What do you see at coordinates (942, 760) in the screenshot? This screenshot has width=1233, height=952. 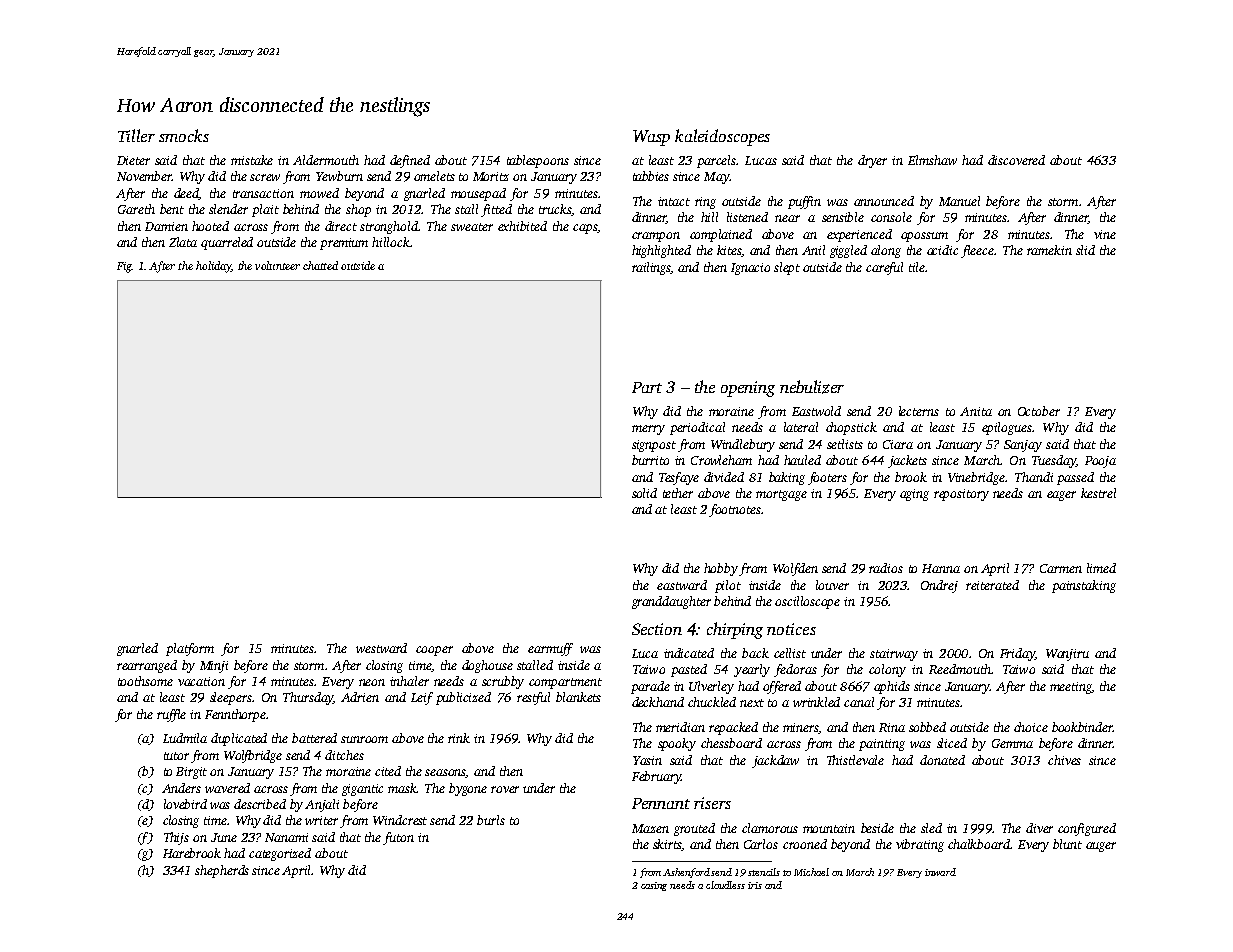 I see `donated` at bounding box center [942, 760].
